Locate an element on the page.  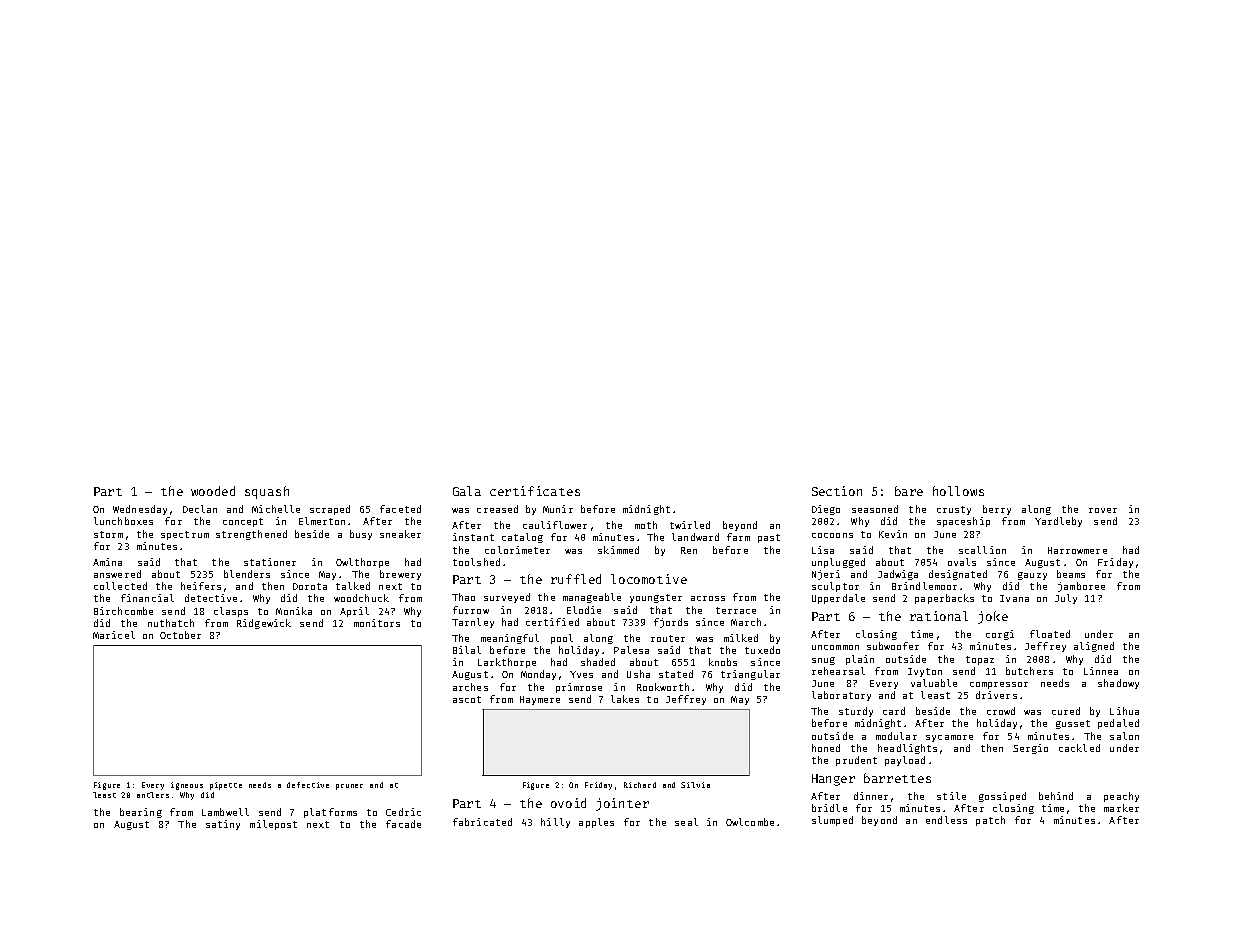
Section is located at coordinates (837, 491).
